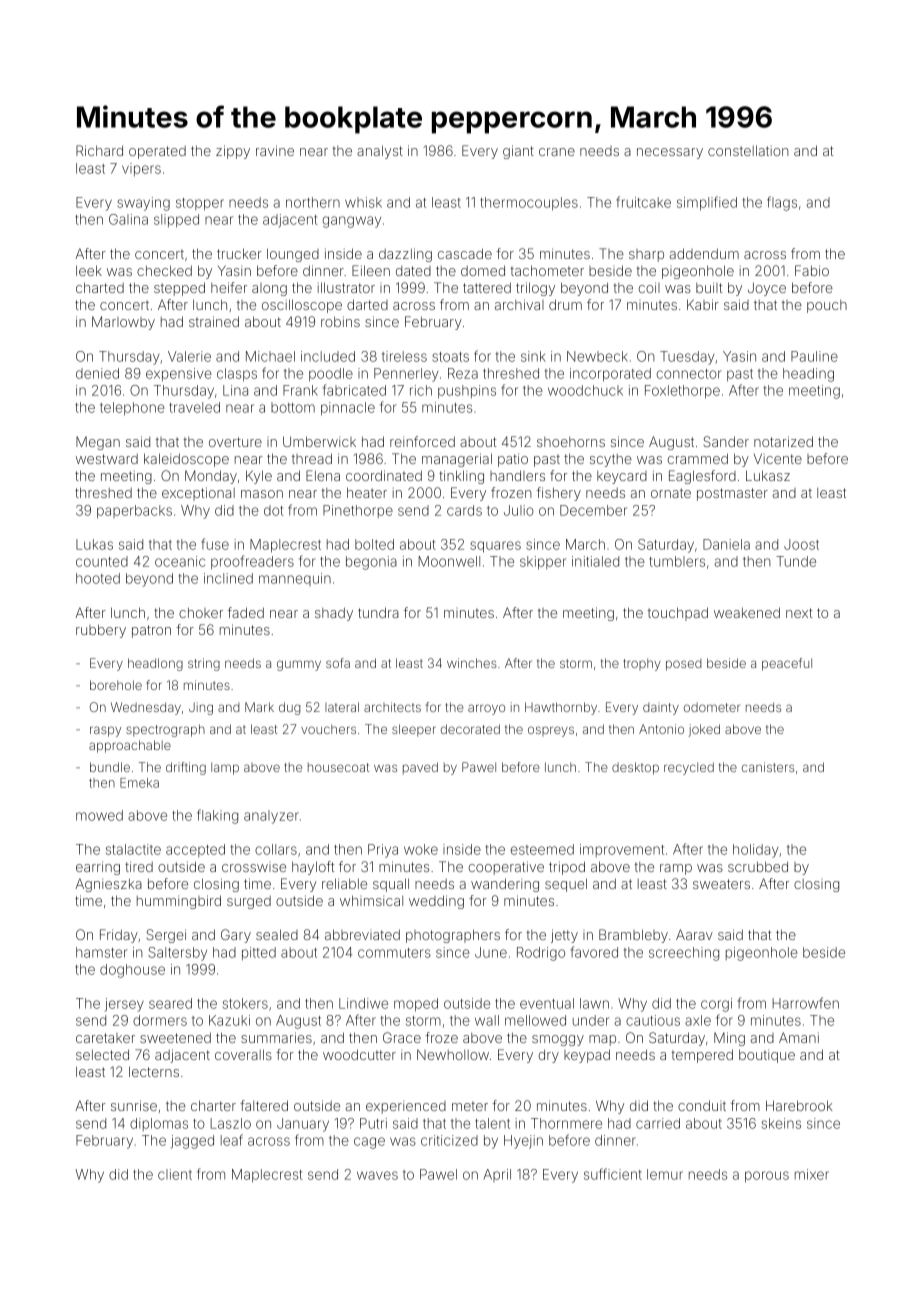 The width and height of the screenshot is (924, 1314). What do you see at coordinates (649, 287) in the screenshot?
I see `coil` at bounding box center [649, 287].
